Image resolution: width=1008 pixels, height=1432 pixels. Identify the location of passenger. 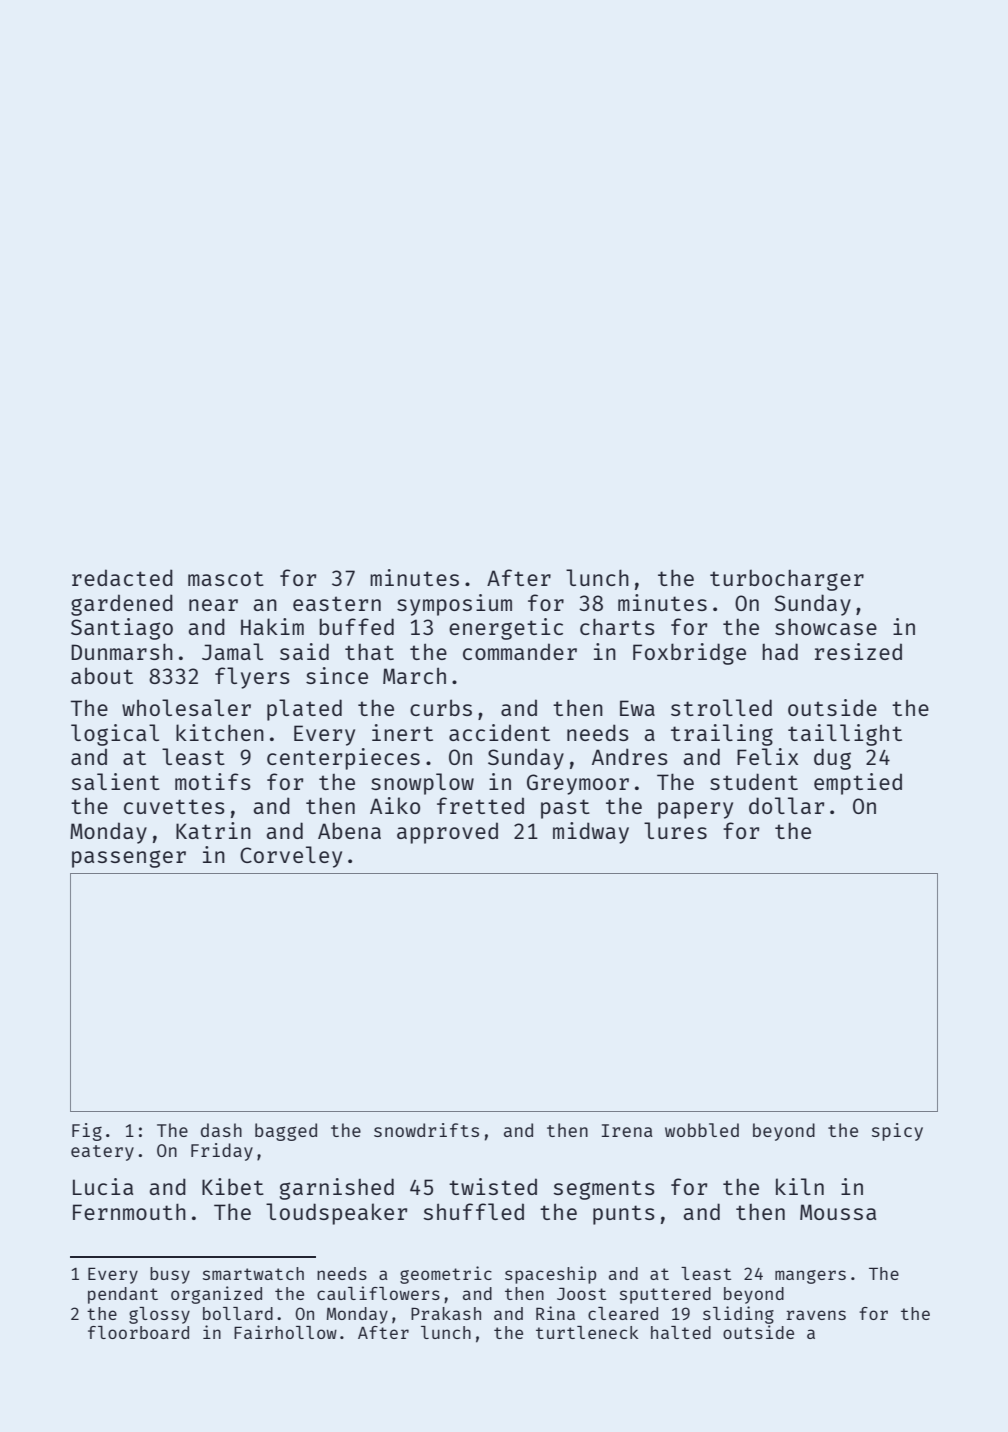
(129, 859).
